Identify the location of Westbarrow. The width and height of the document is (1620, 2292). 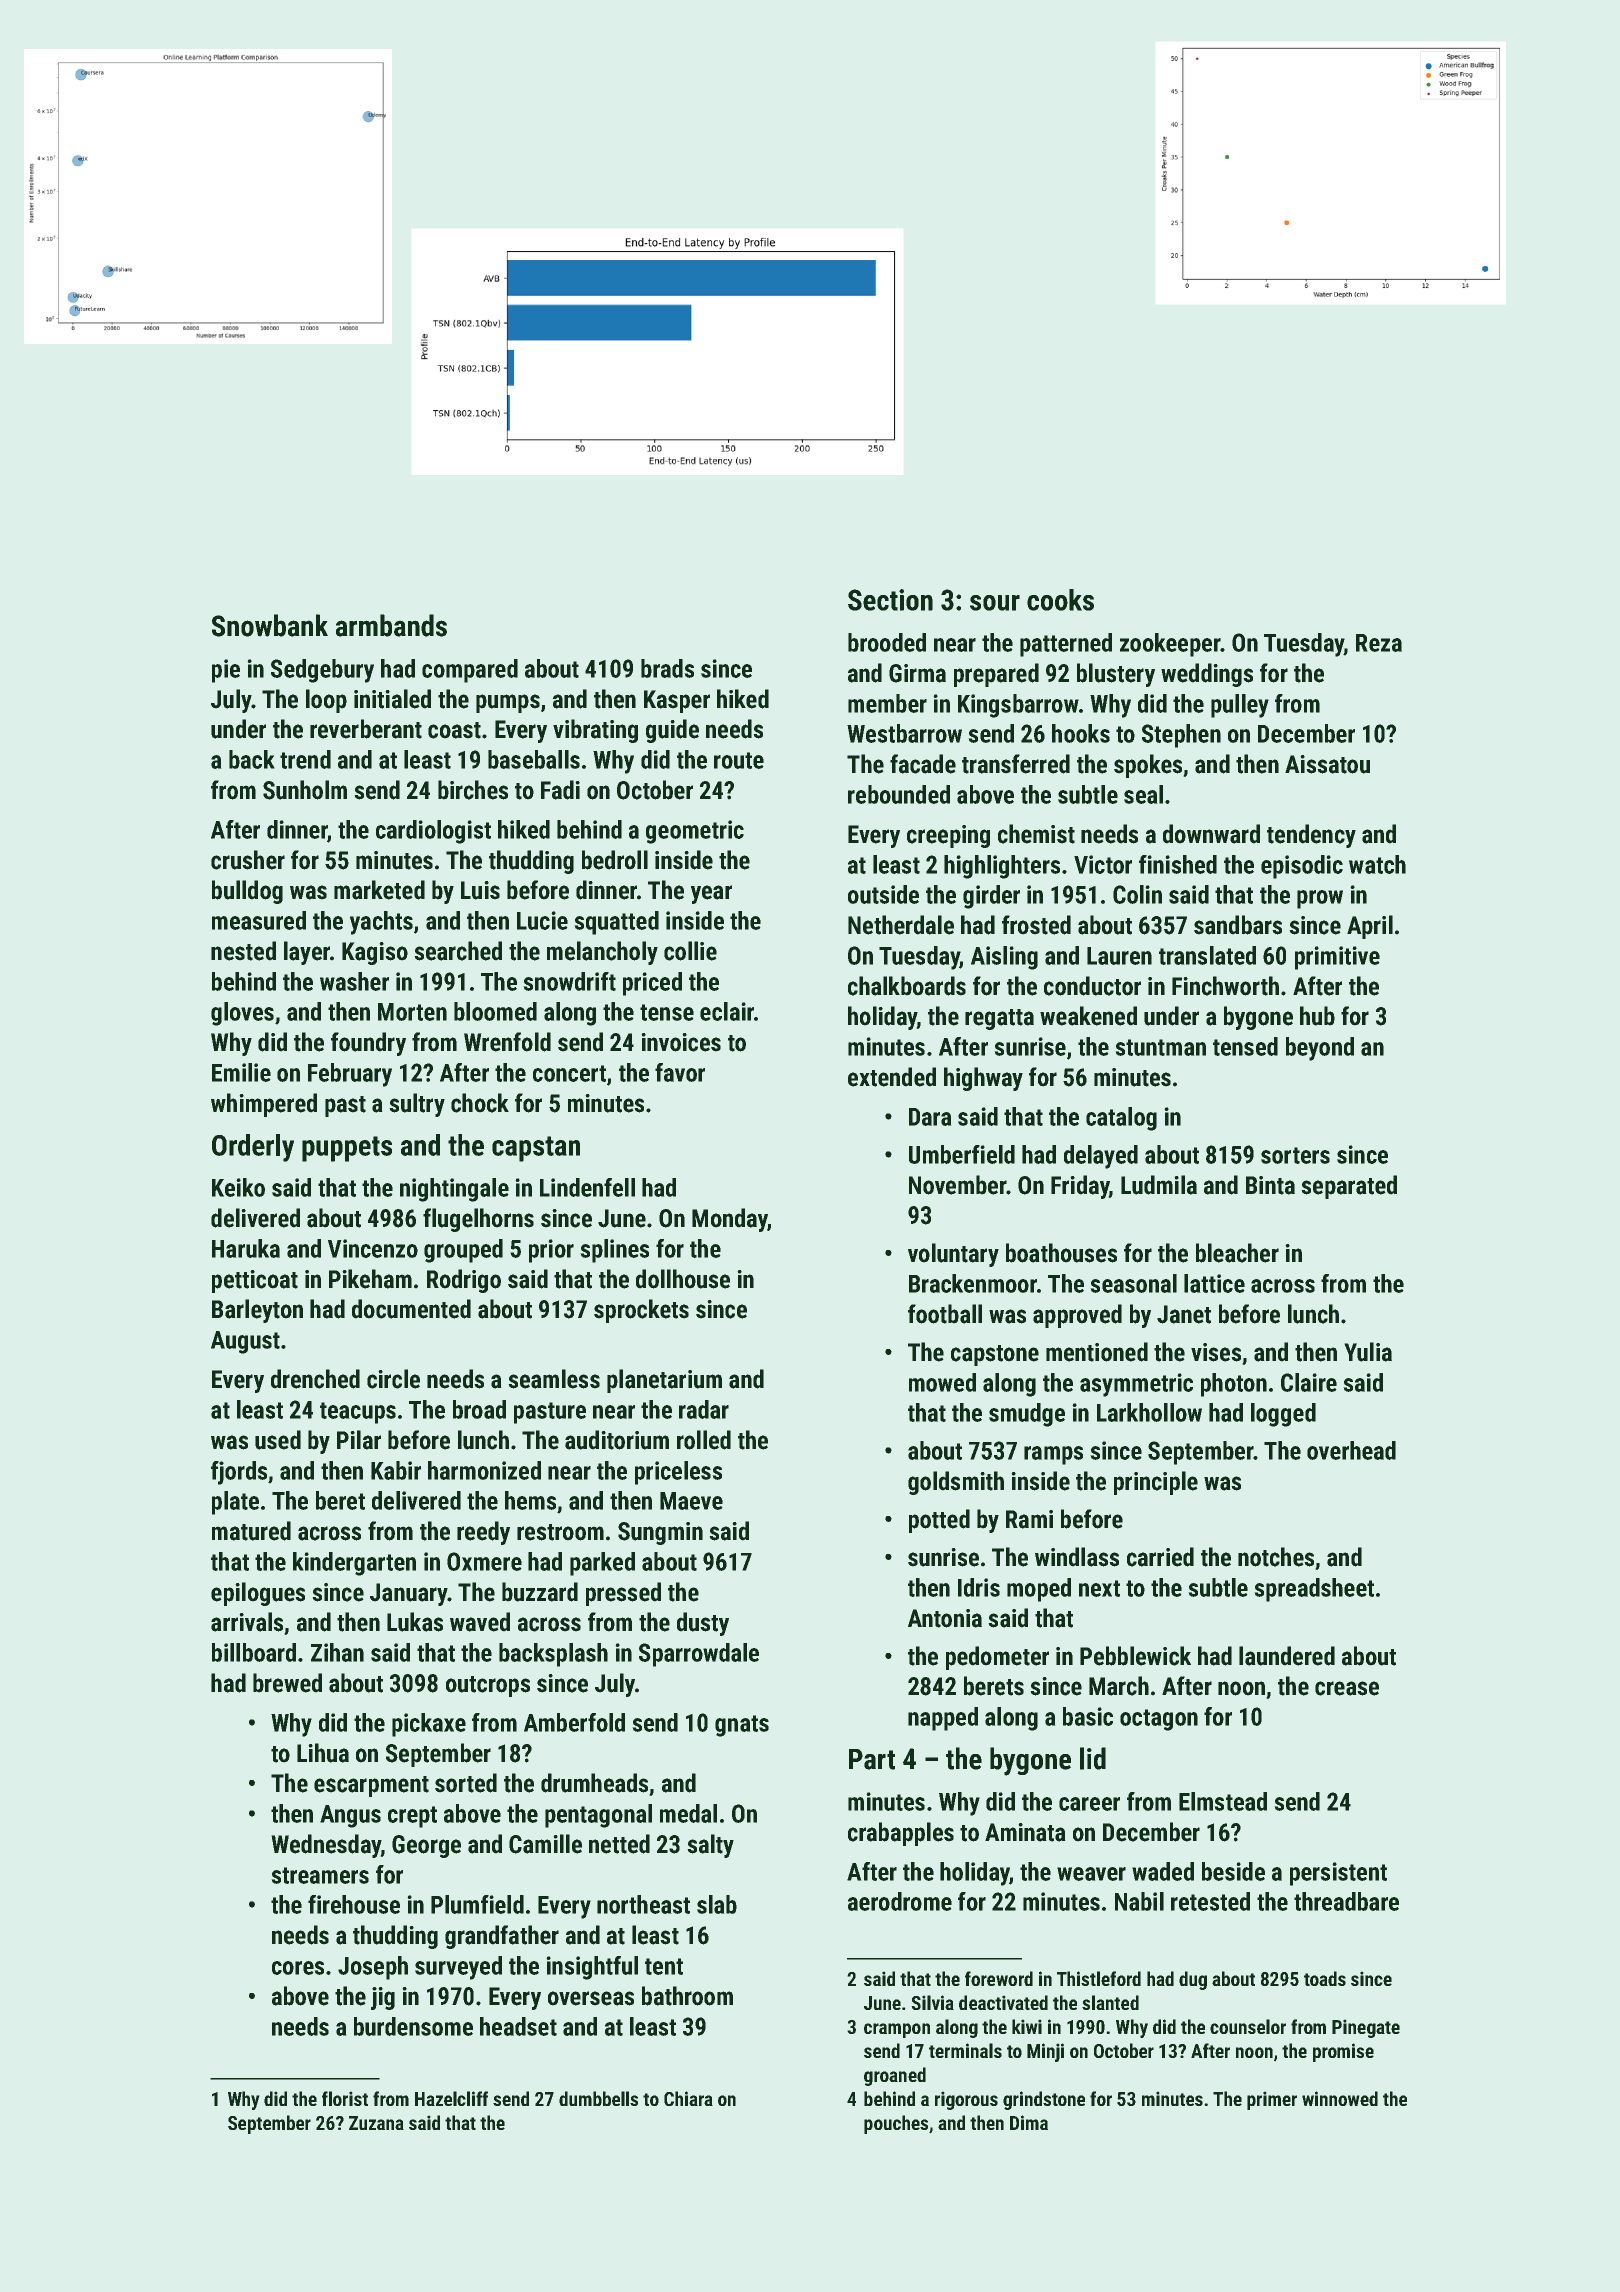
(904, 733).
